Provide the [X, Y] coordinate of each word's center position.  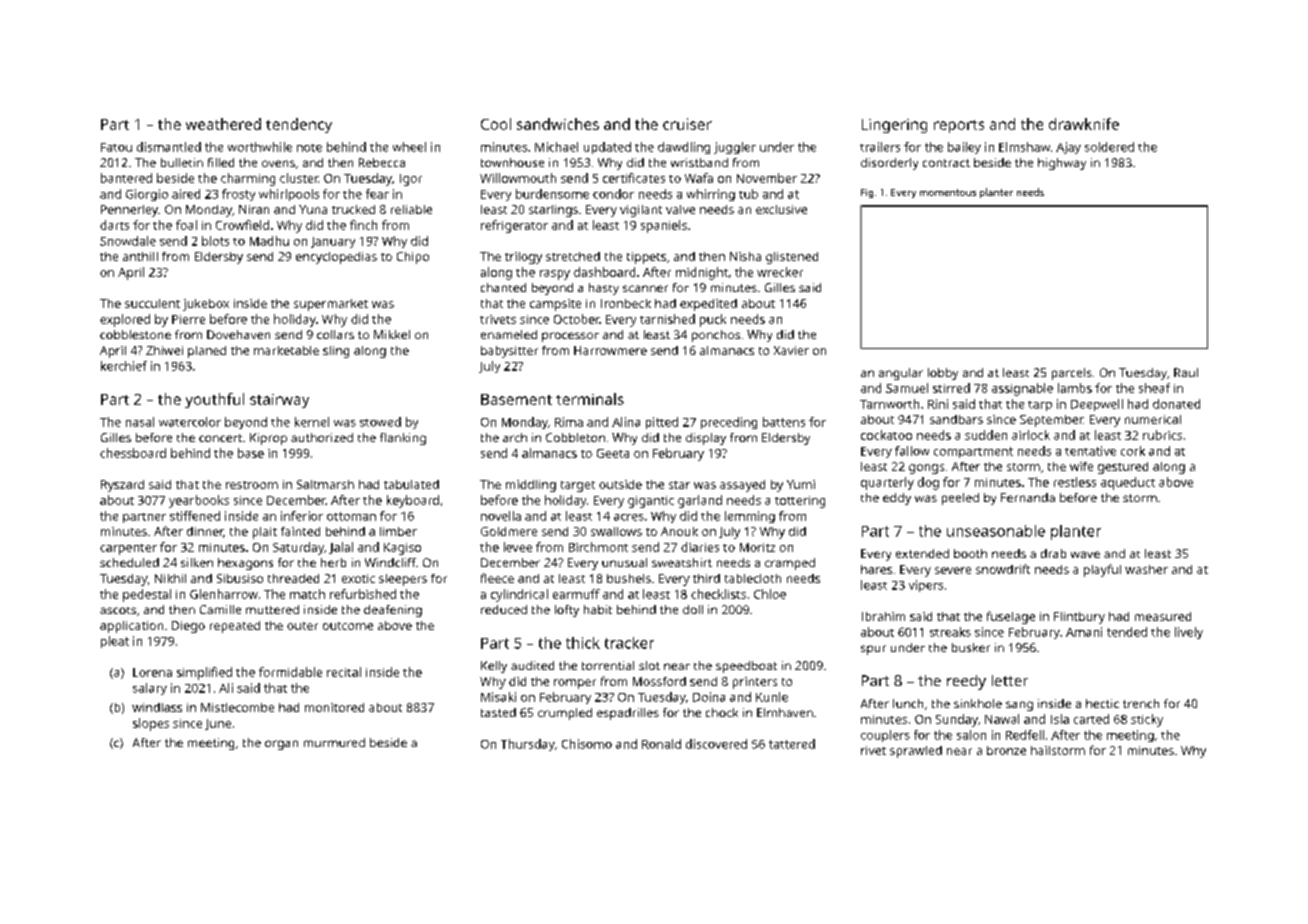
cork [1133, 451]
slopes [151, 724]
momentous [948, 192]
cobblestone [135, 334]
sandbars [956, 419]
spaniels [664, 226]
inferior [302, 516]
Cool [496, 124]
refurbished [363, 594]
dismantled [169, 147]
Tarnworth [889, 404]
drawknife [1084, 124]
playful [1102, 570]
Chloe [770, 594]
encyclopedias [336, 258]
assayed [742, 486]
